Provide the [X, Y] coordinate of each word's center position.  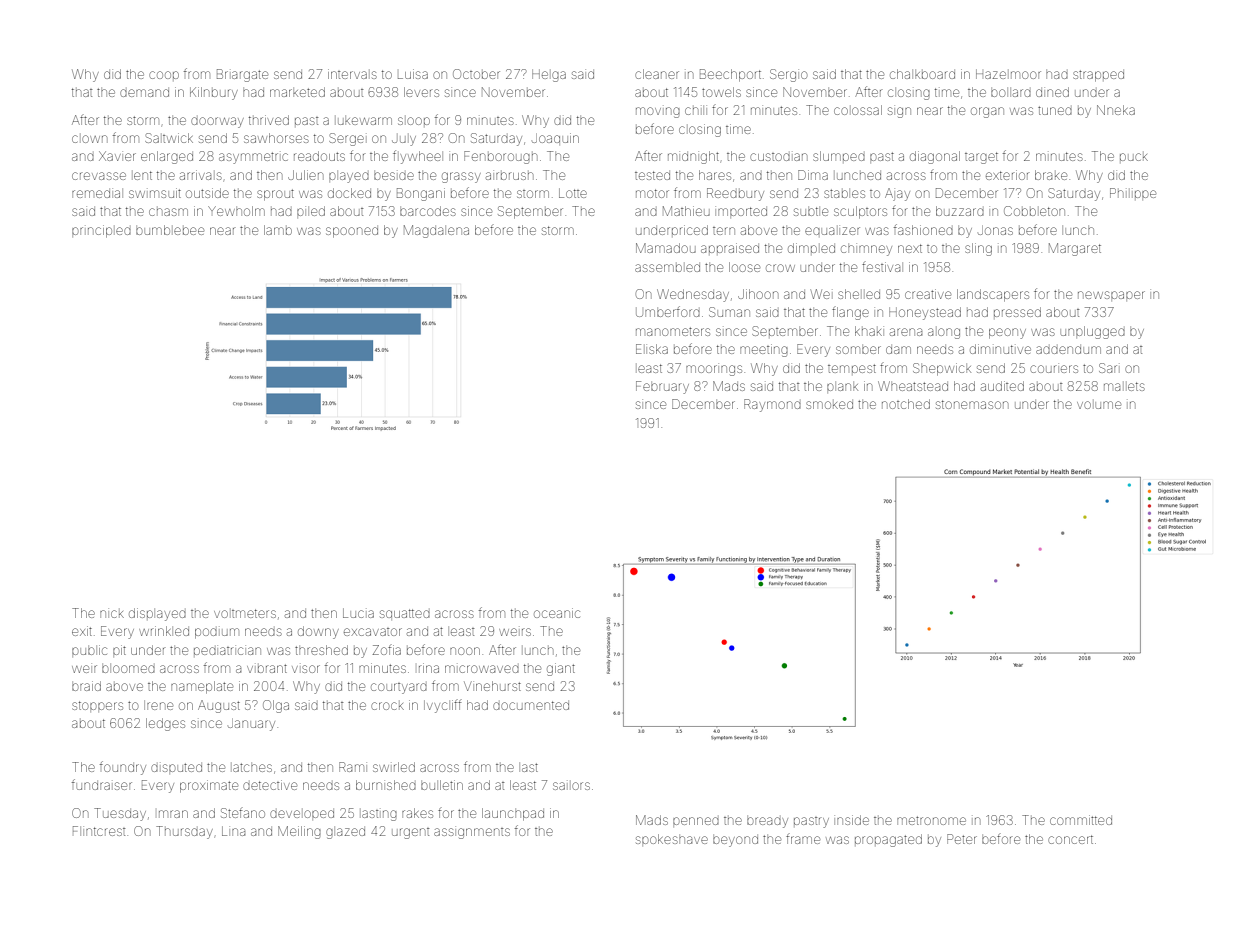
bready [767, 822]
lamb [278, 230]
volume [1099, 405]
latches [252, 767]
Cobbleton [1034, 211]
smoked [829, 405]
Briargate [242, 75]
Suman [729, 312]
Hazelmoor [1008, 74]
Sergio [788, 75]
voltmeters [245, 613]
